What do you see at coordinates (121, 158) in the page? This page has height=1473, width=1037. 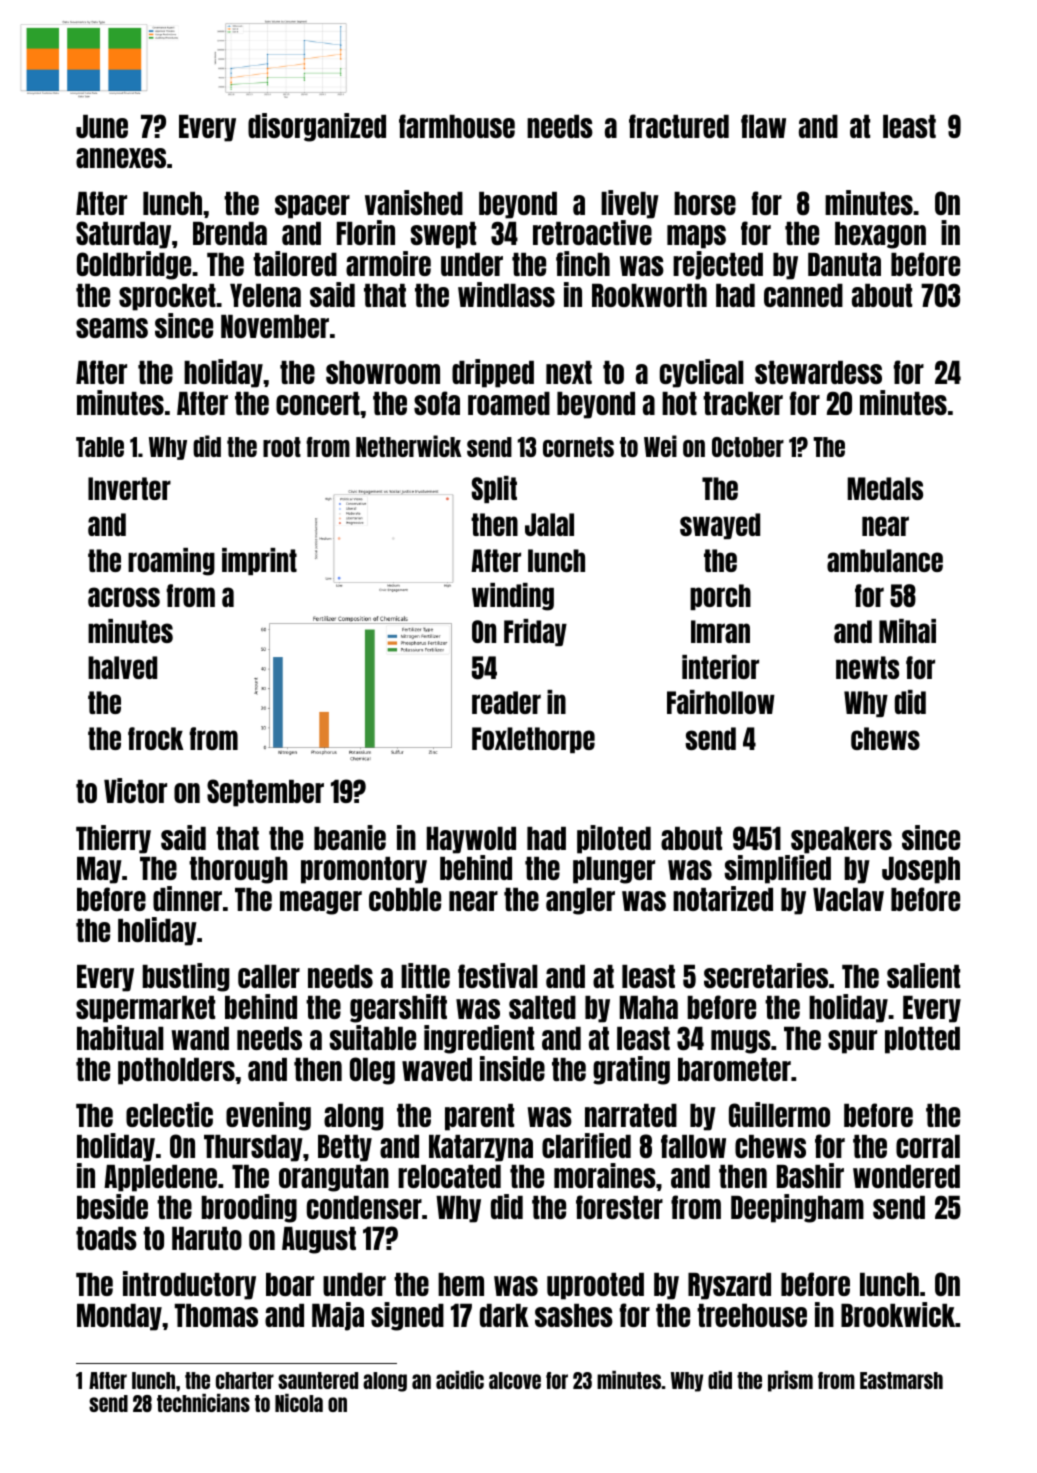 I see `annexes` at bounding box center [121, 158].
